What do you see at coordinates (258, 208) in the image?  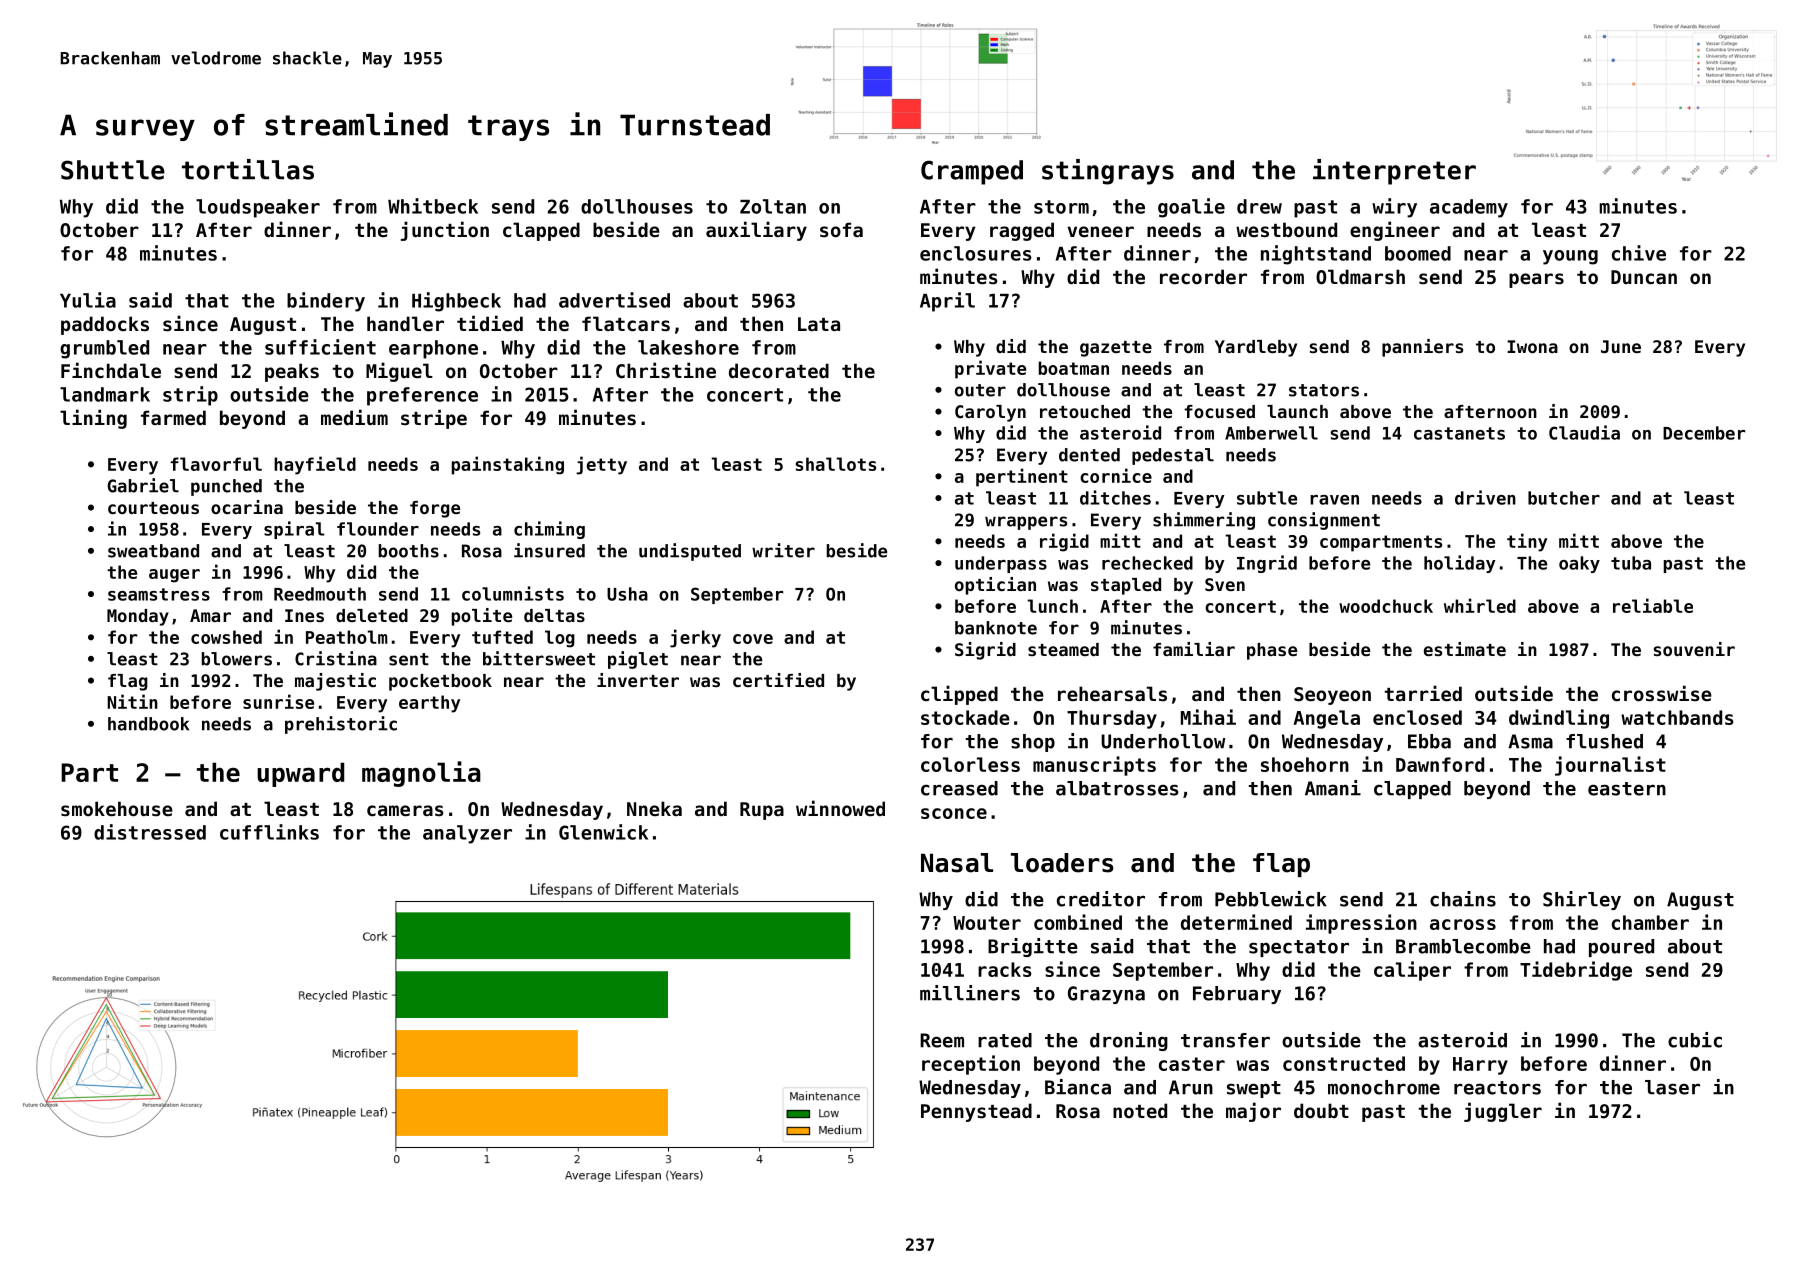 I see `loudspeaker` at bounding box center [258, 208].
